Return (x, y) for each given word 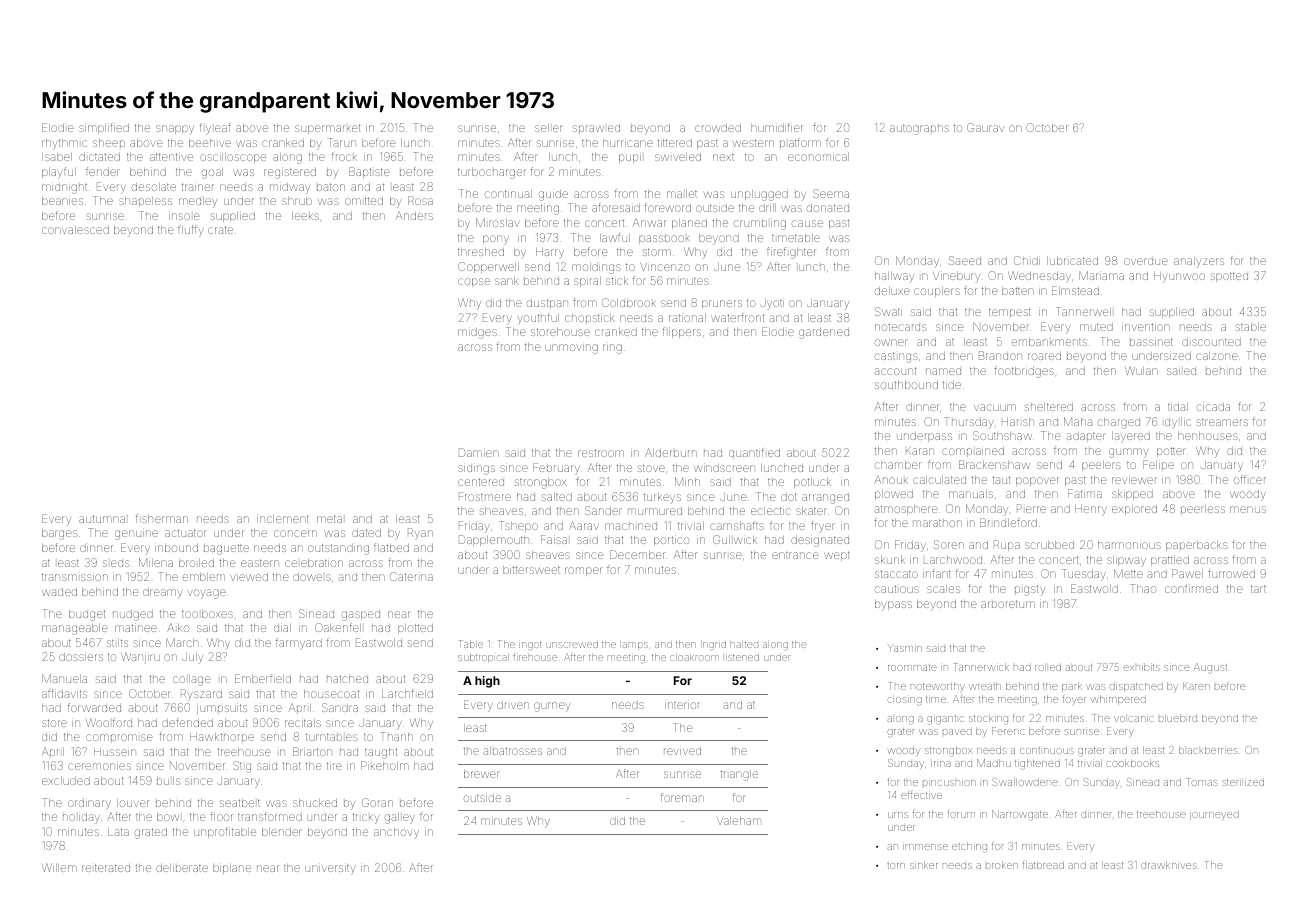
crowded (718, 128)
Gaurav (985, 127)
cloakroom (694, 657)
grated (151, 833)
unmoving (571, 349)
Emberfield (263, 678)
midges (477, 333)
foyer (1074, 699)
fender (103, 171)
